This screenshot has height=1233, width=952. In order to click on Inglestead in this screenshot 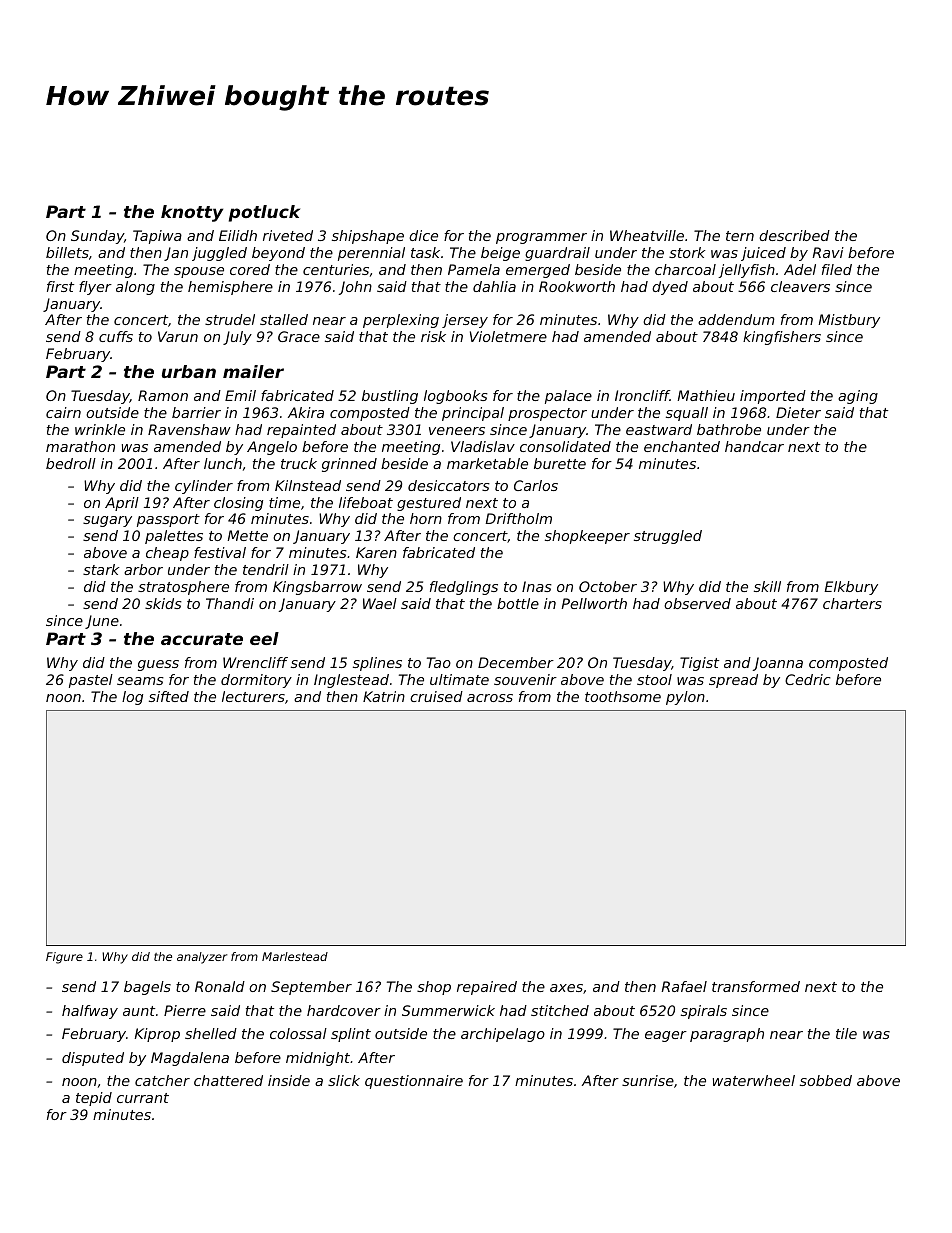, I will do `click(351, 681)`.
